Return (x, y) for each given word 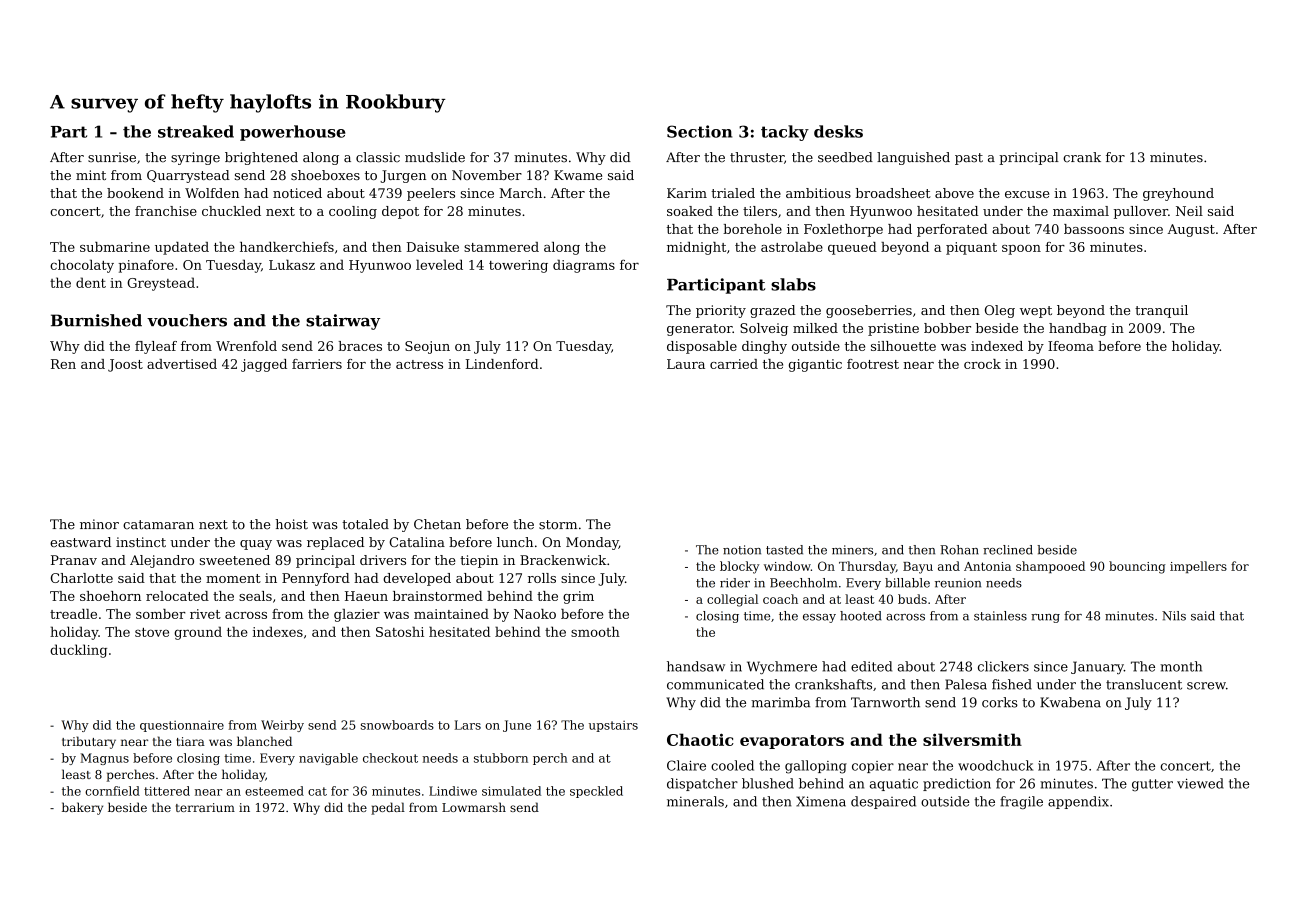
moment (233, 578)
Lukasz (292, 264)
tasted (784, 550)
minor (99, 524)
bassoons (1094, 229)
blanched (264, 741)
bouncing (1137, 567)
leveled (439, 264)
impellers (1198, 567)
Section (699, 131)
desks (838, 131)
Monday (592, 543)
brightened (261, 158)
